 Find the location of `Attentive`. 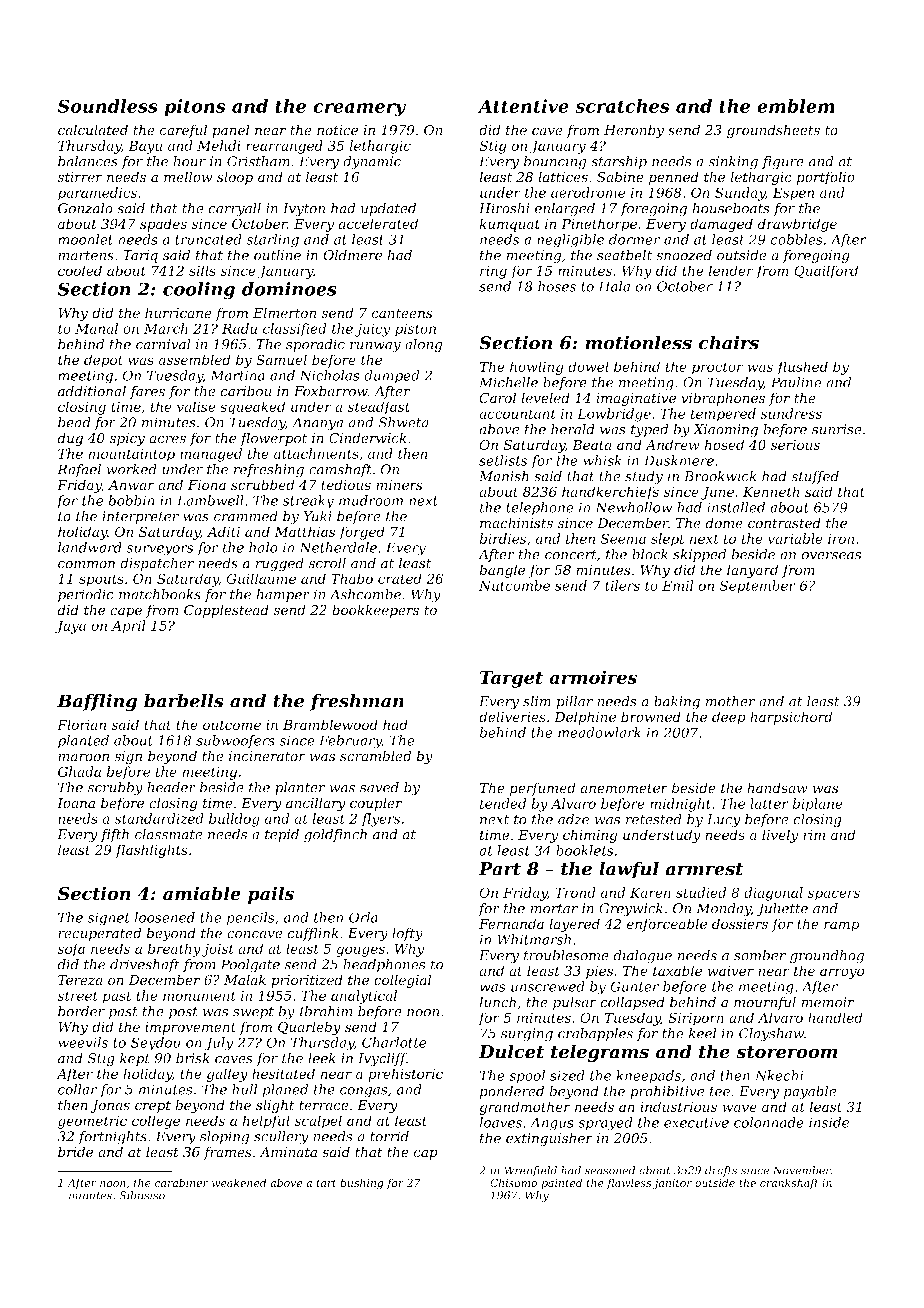

Attentive is located at coordinates (523, 106).
